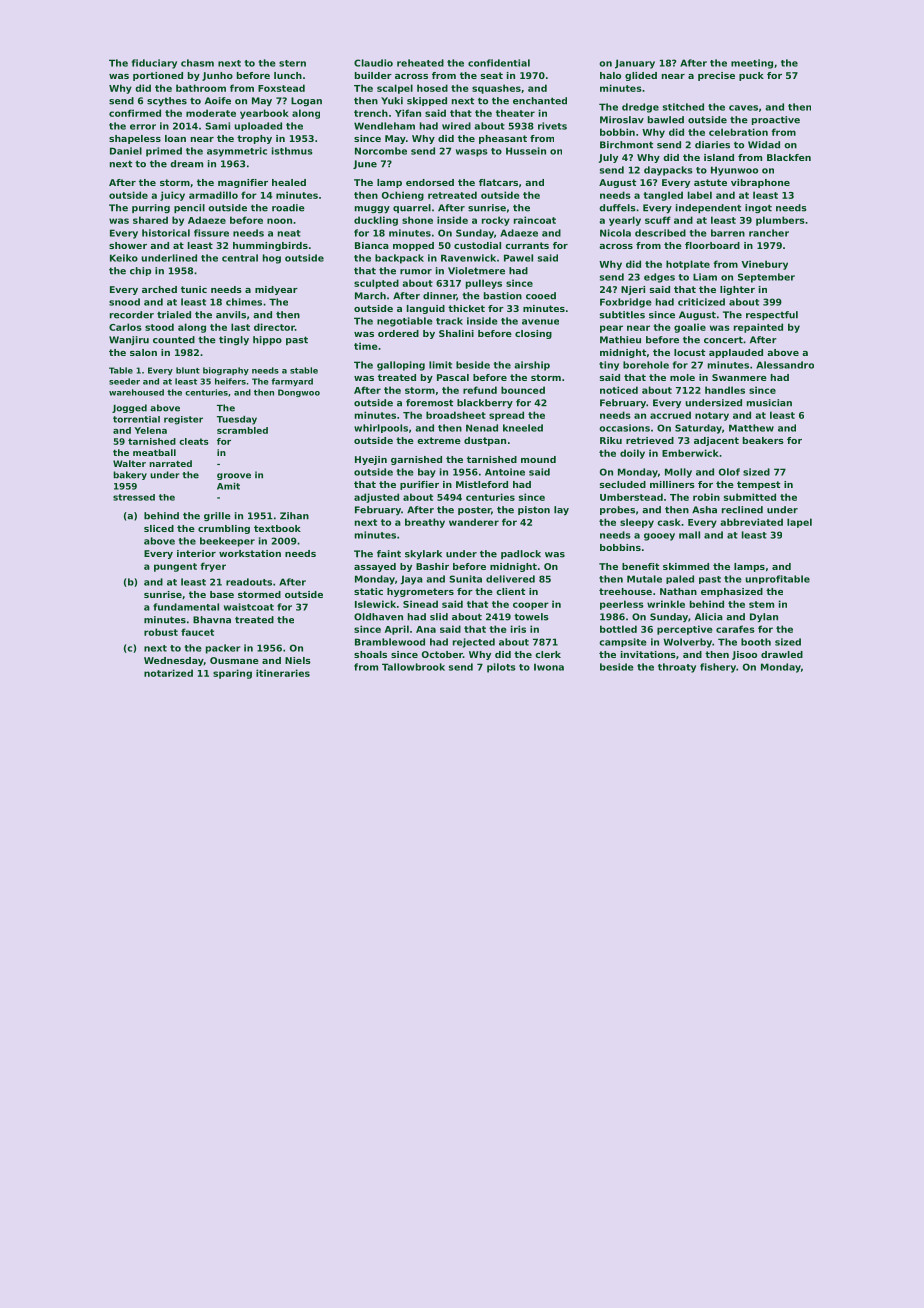 The width and height of the screenshot is (924, 1308). I want to click on January, so click(635, 64).
